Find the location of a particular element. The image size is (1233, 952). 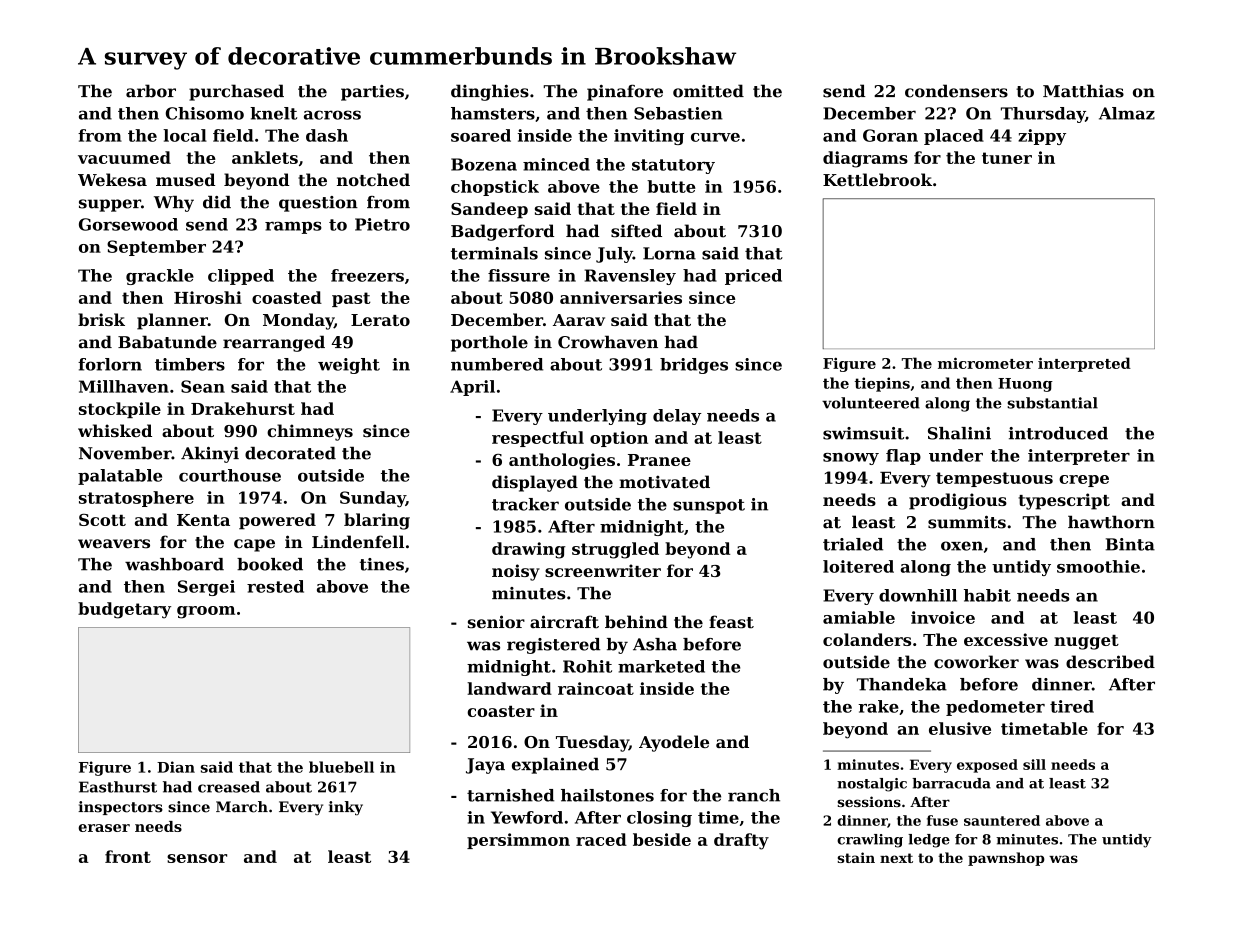

chimneys is located at coordinates (310, 432).
